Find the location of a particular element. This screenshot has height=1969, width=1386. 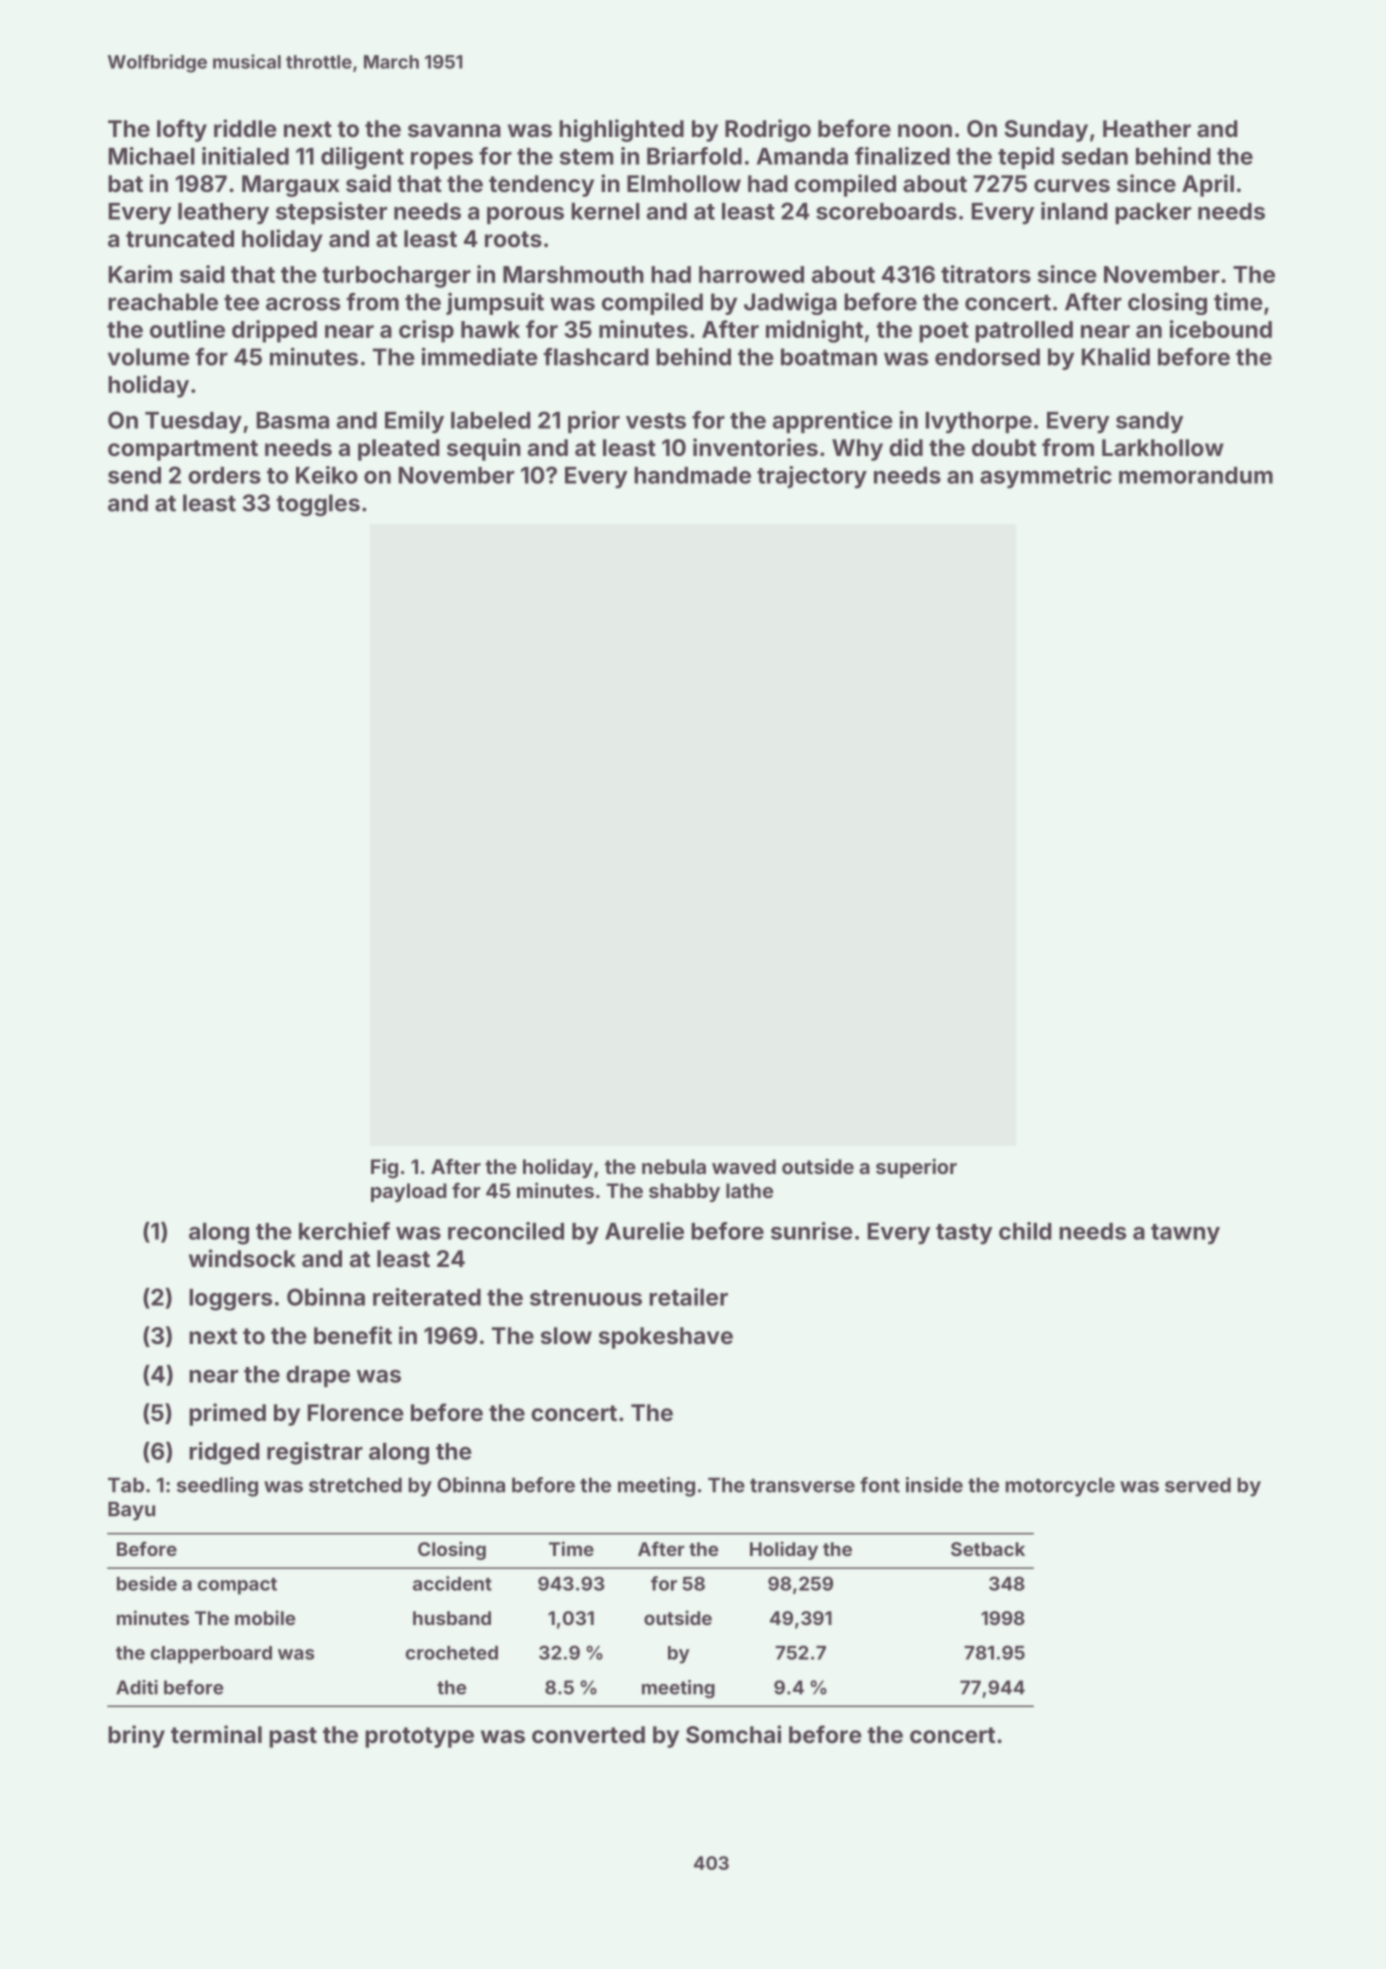

Somchai is located at coordinates (733, 1734).
